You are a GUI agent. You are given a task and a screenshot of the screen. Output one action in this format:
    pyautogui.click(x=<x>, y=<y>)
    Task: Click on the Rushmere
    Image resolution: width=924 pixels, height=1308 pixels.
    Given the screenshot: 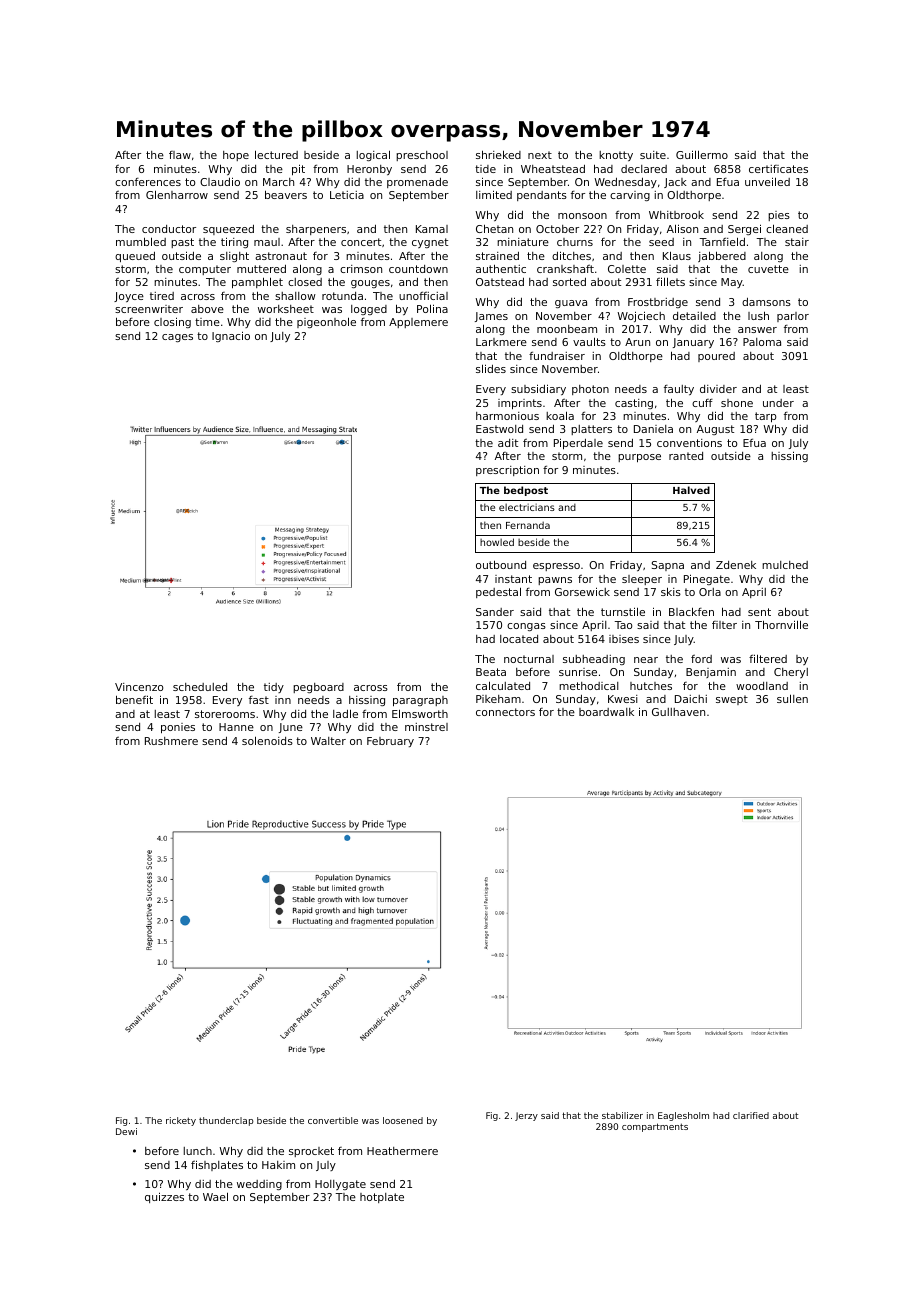 What is the action you would take?
    pyautogui.click(x=171, y=741)
